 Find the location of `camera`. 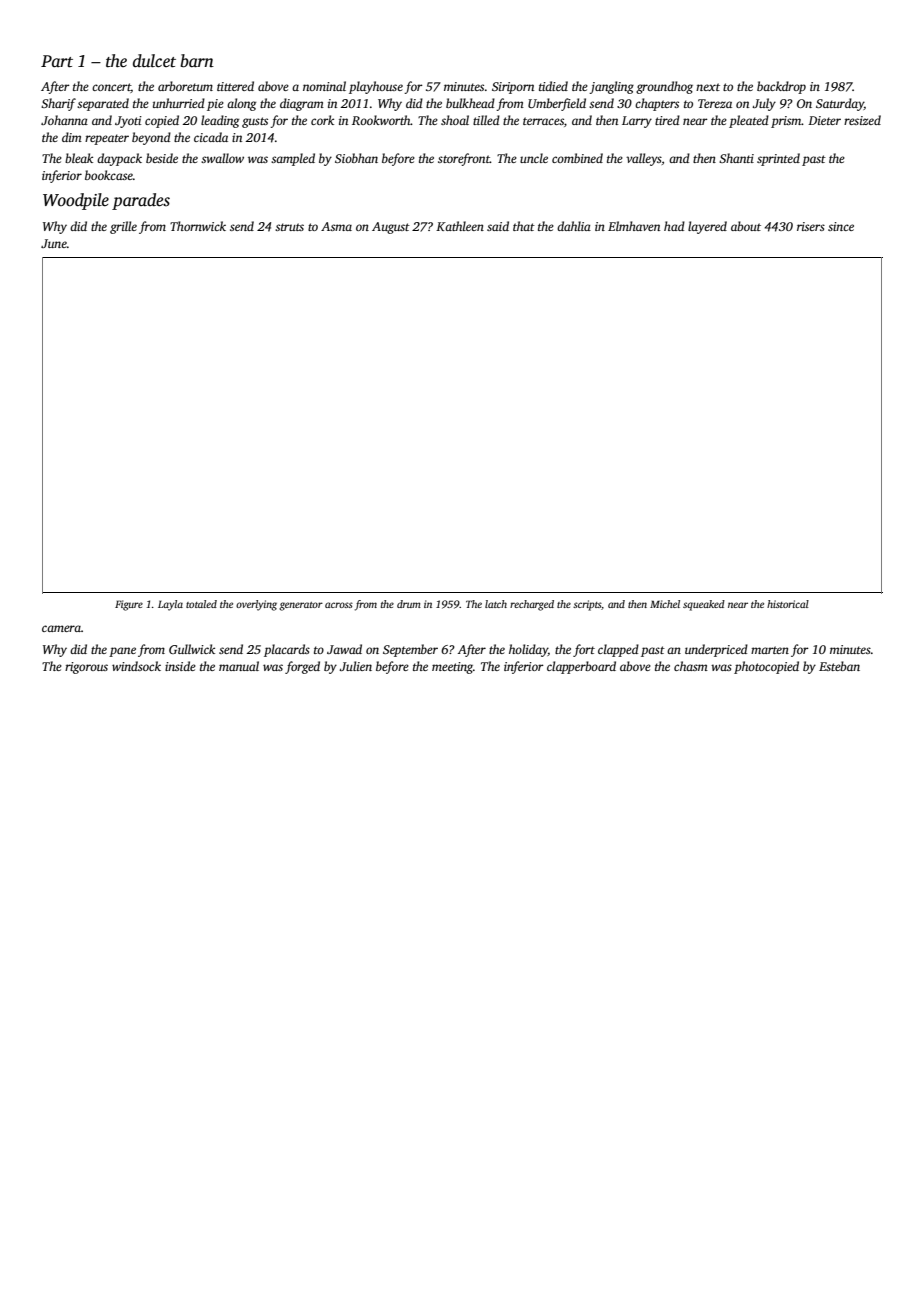

camera is located at coordinates (61, 628).
